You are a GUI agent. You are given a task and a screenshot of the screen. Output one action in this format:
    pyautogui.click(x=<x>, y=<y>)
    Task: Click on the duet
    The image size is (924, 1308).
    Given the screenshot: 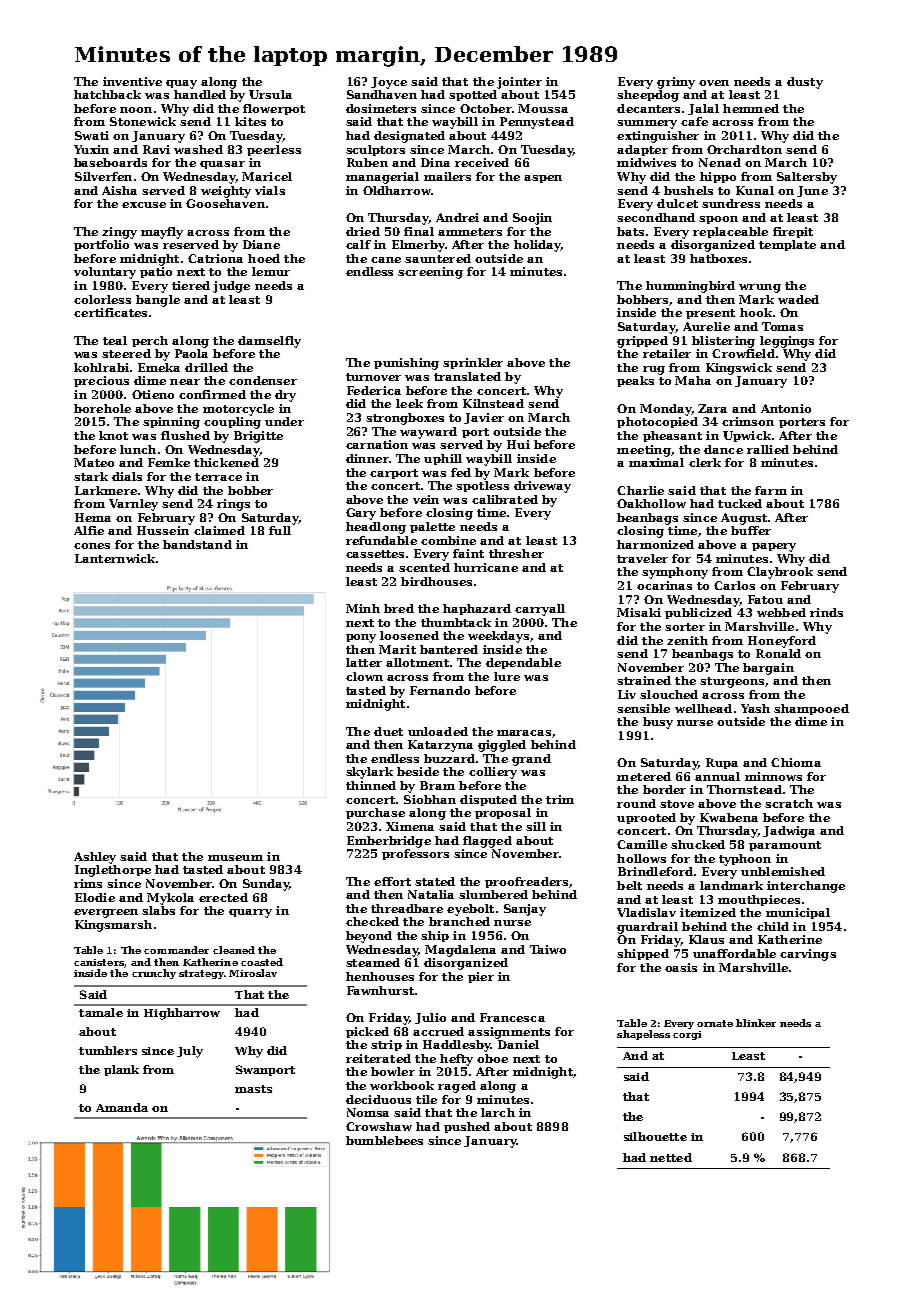 What is the action you would take?
    pyautogui.click(x=388, y=731)
